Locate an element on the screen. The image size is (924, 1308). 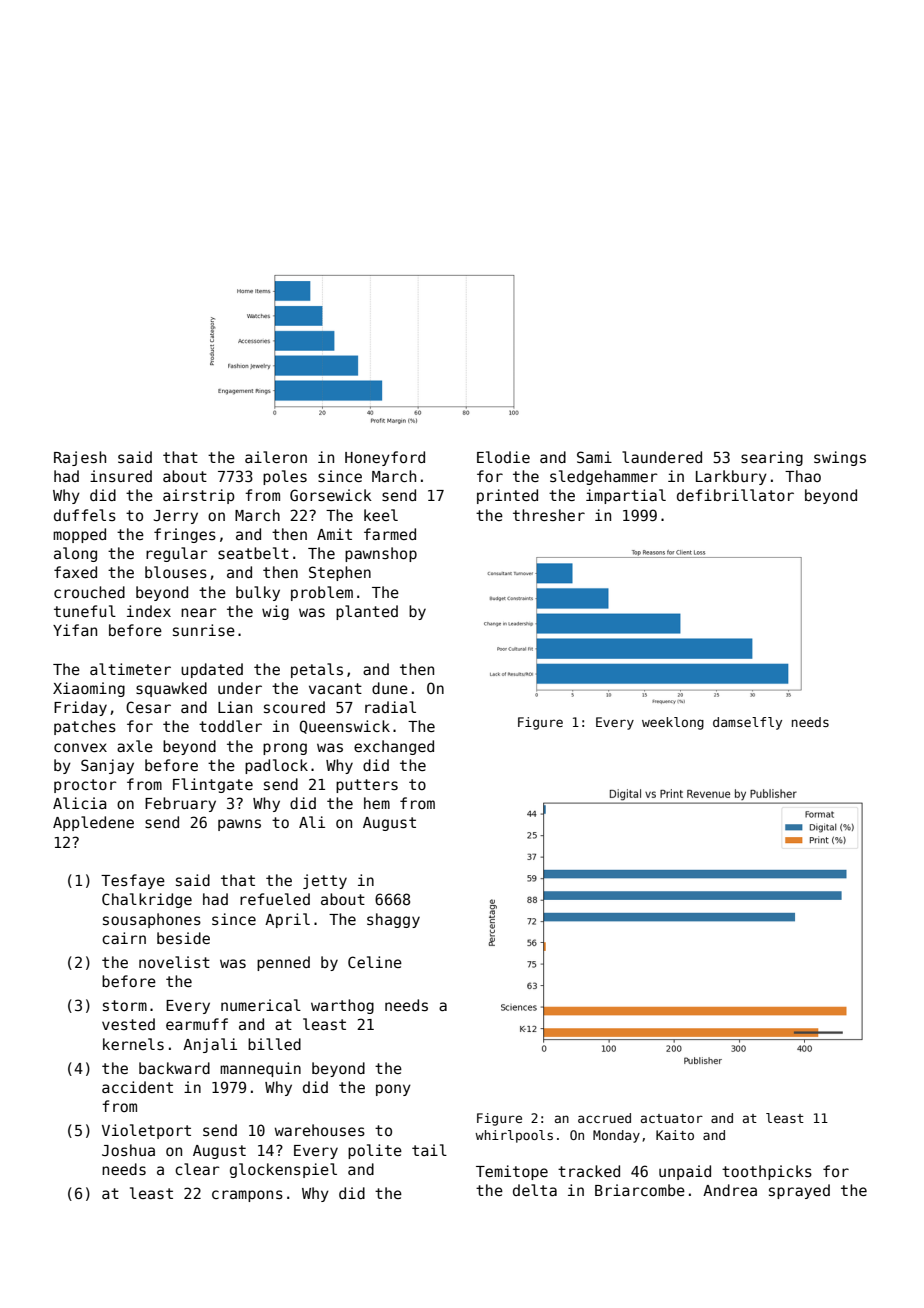
Honeyford is located at coordinates (385, 458).
